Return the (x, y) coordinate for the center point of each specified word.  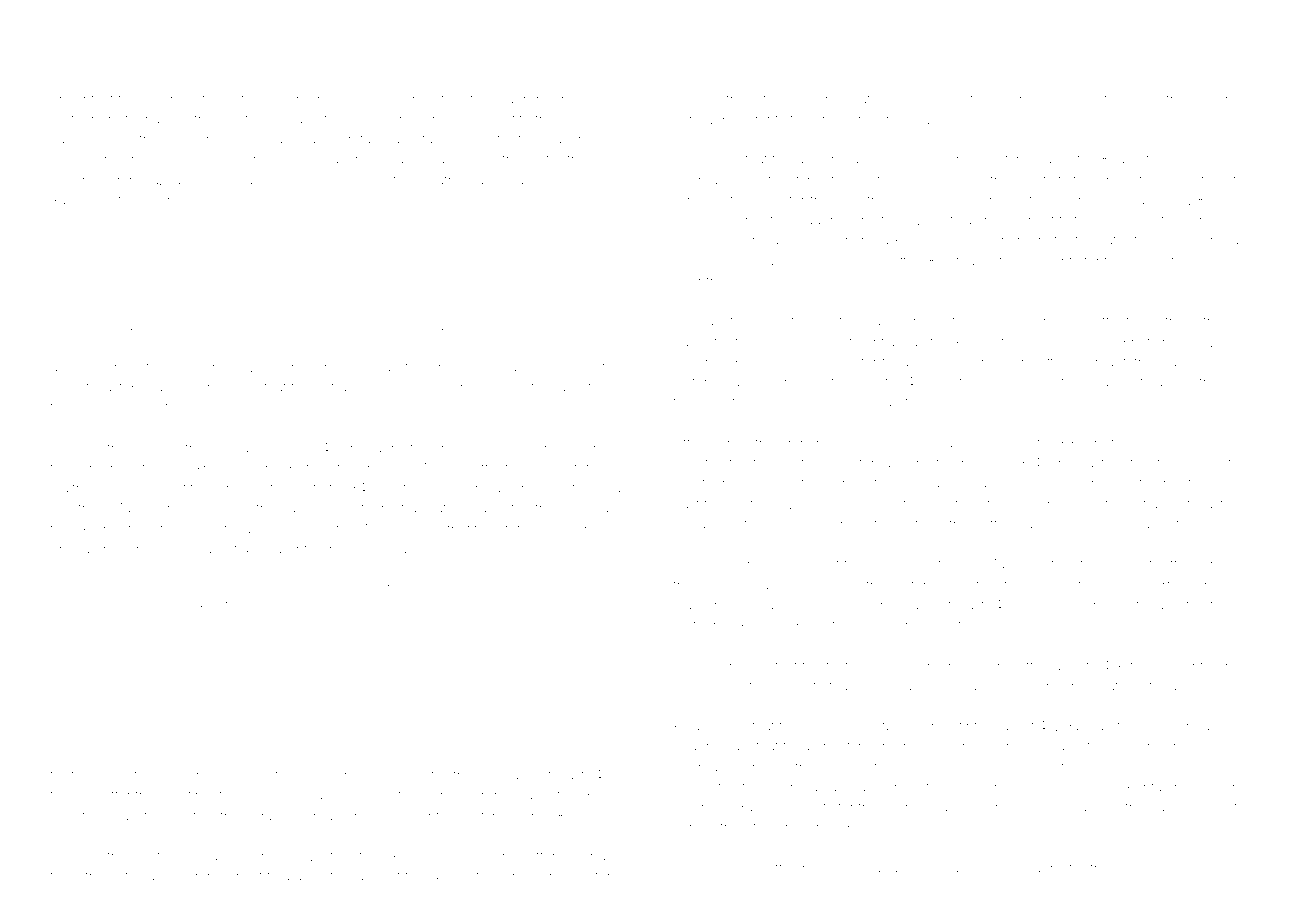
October (272, 281)
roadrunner (530, 100)
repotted (1023, 666)
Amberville (191, 775)
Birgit (1135, 343)
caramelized (89, 139)
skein (1144, 100)
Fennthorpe (711, 282)
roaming (804, 607)
